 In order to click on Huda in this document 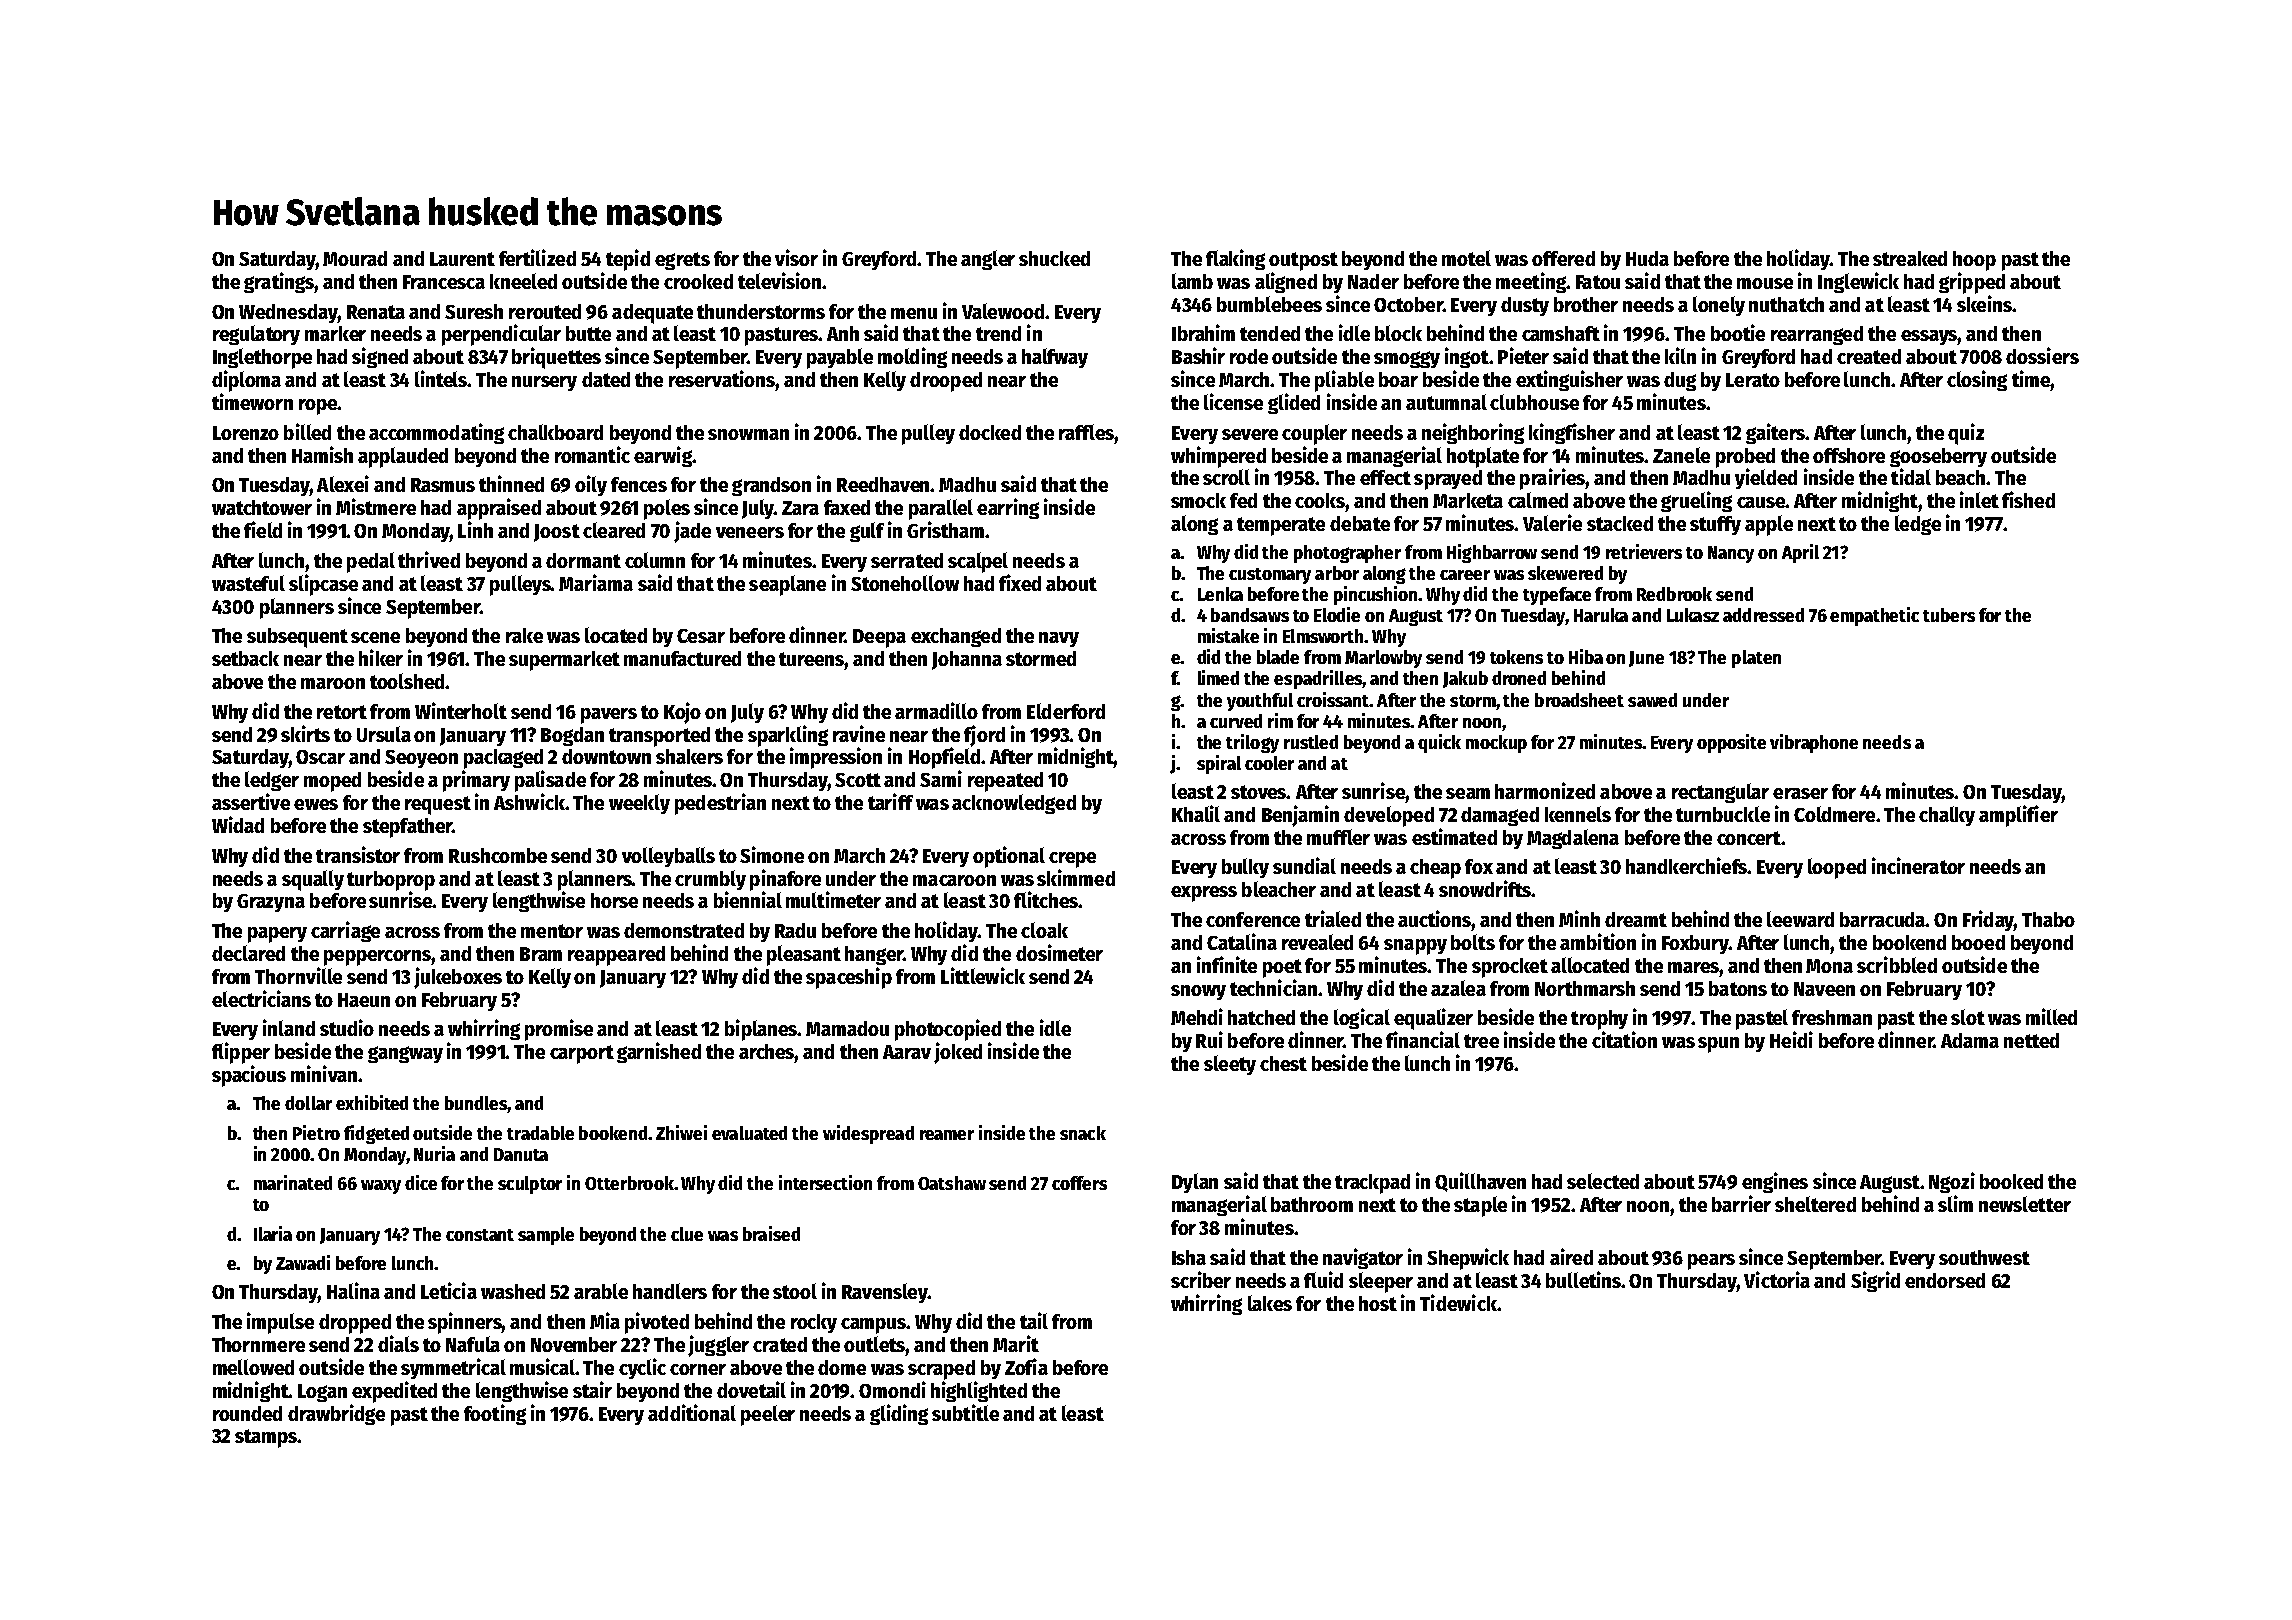, I will do `click(1647, 258)`.
